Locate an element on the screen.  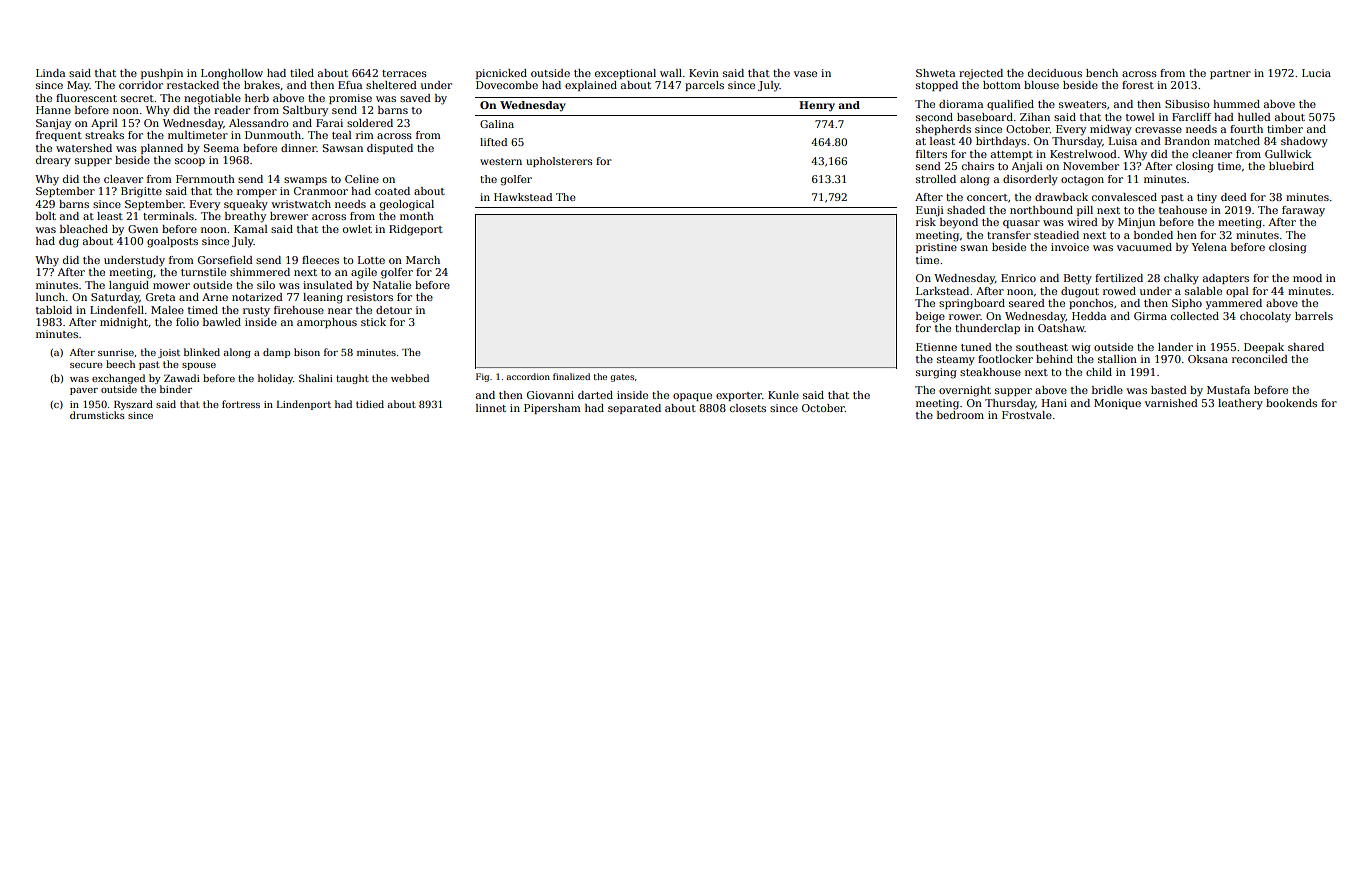
bluebird is located at coordinates (1291, 166).
